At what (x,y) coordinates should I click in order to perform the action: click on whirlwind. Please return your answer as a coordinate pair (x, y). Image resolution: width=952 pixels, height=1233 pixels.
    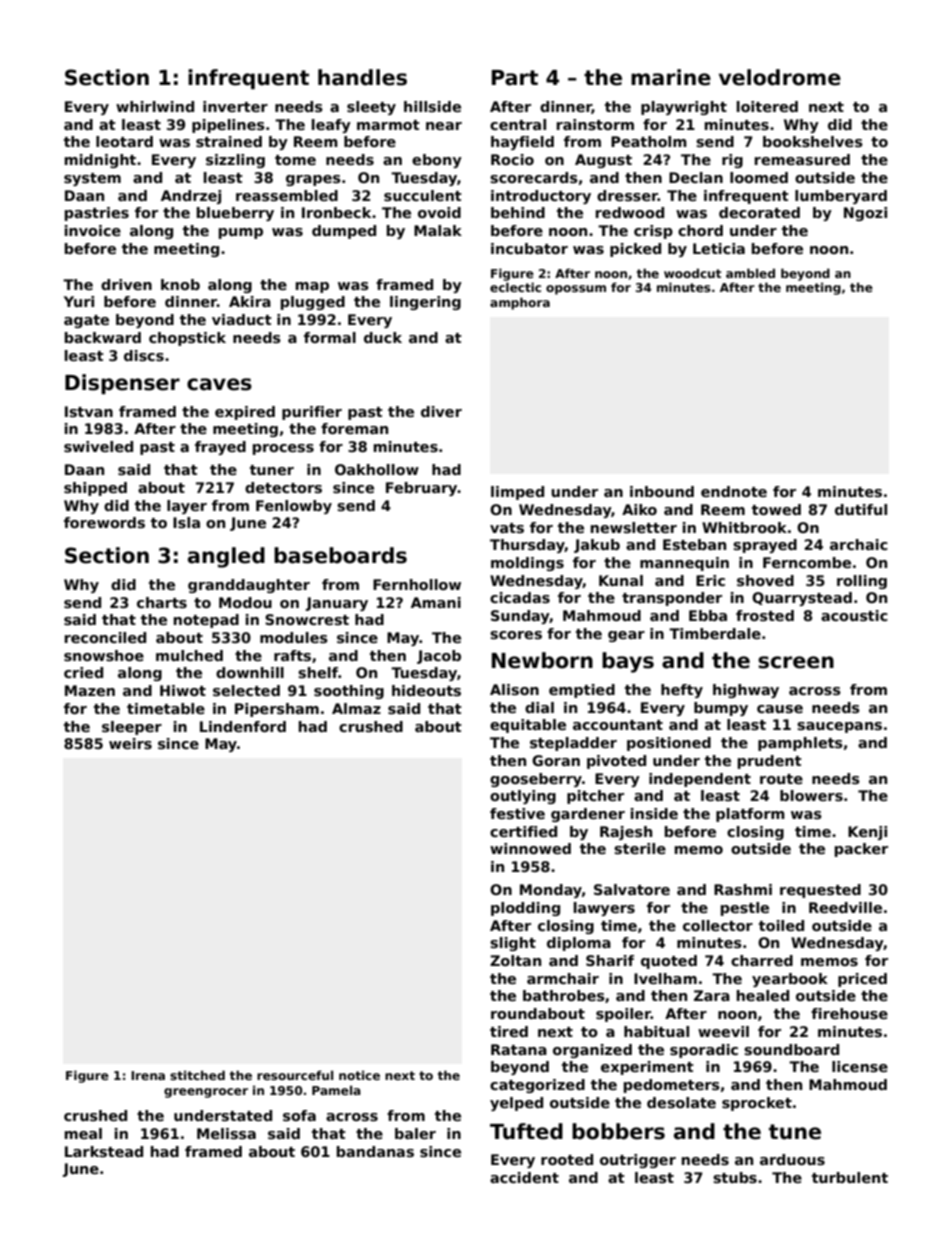
    Looking at the image, I should click on (155, 106).
